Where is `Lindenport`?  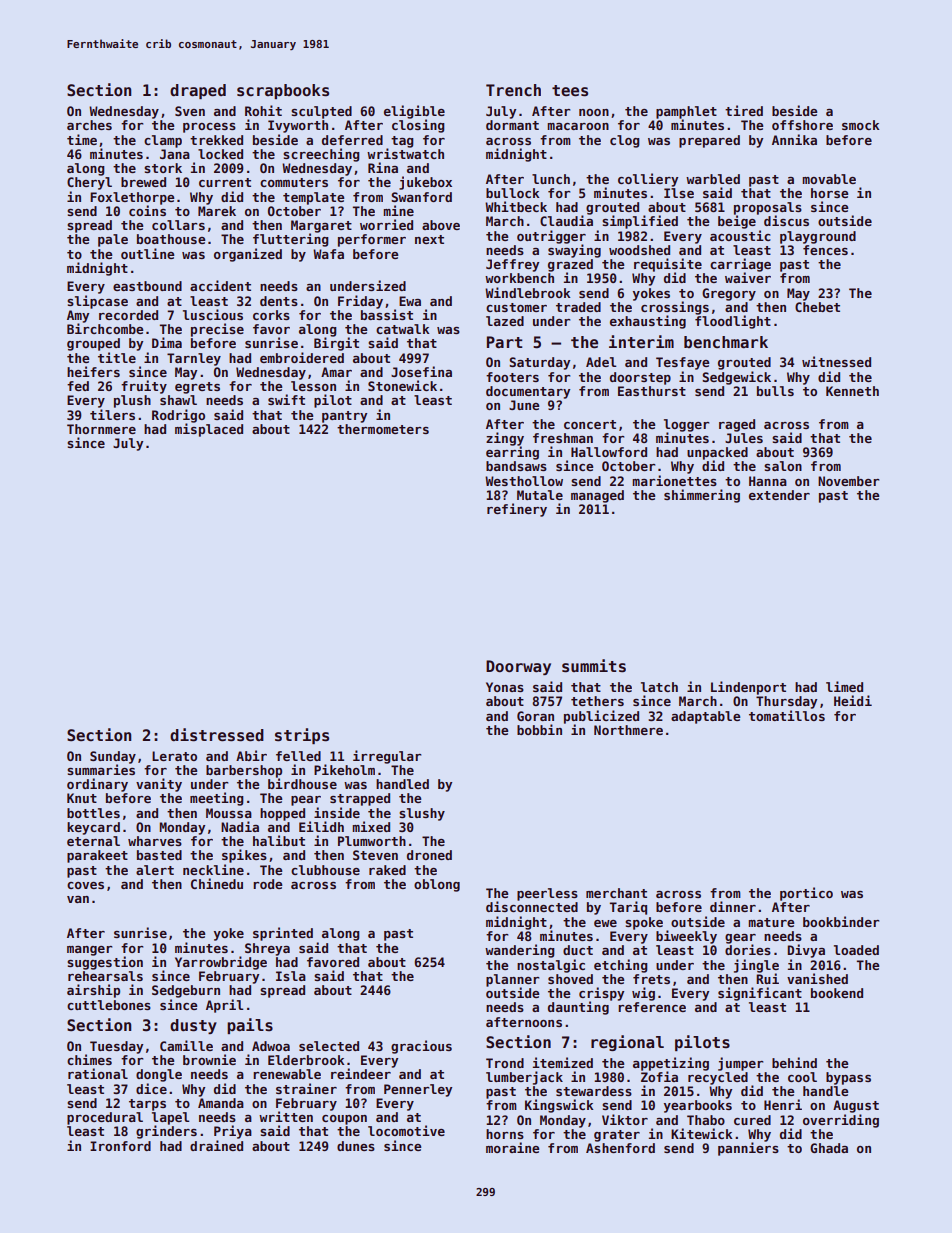
Lindenport is located at coordinates (748, 688).
